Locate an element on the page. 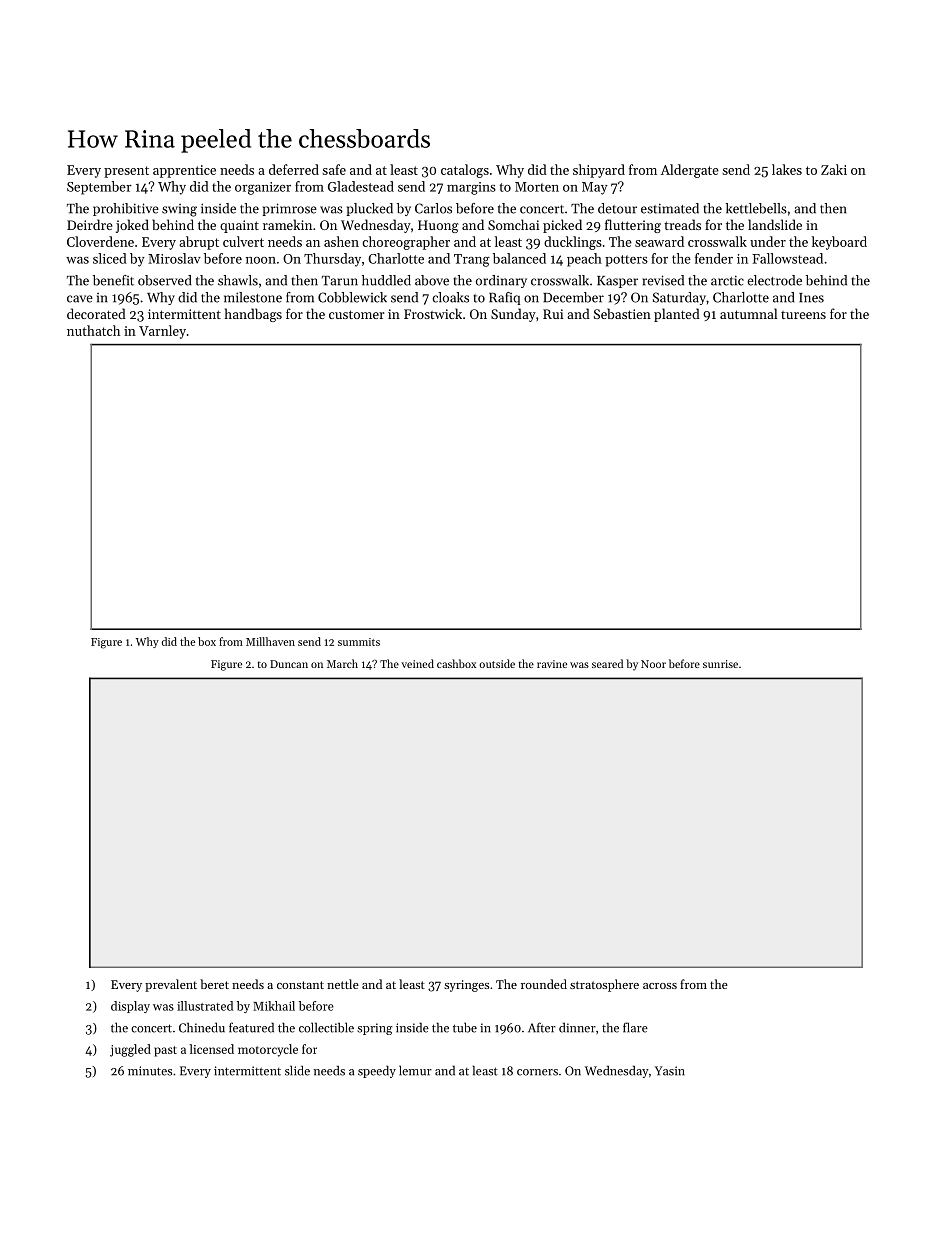 Image resolution: width=952 pixels, height=1233 pixels. Zaki is located at coordinates (834, 169).
